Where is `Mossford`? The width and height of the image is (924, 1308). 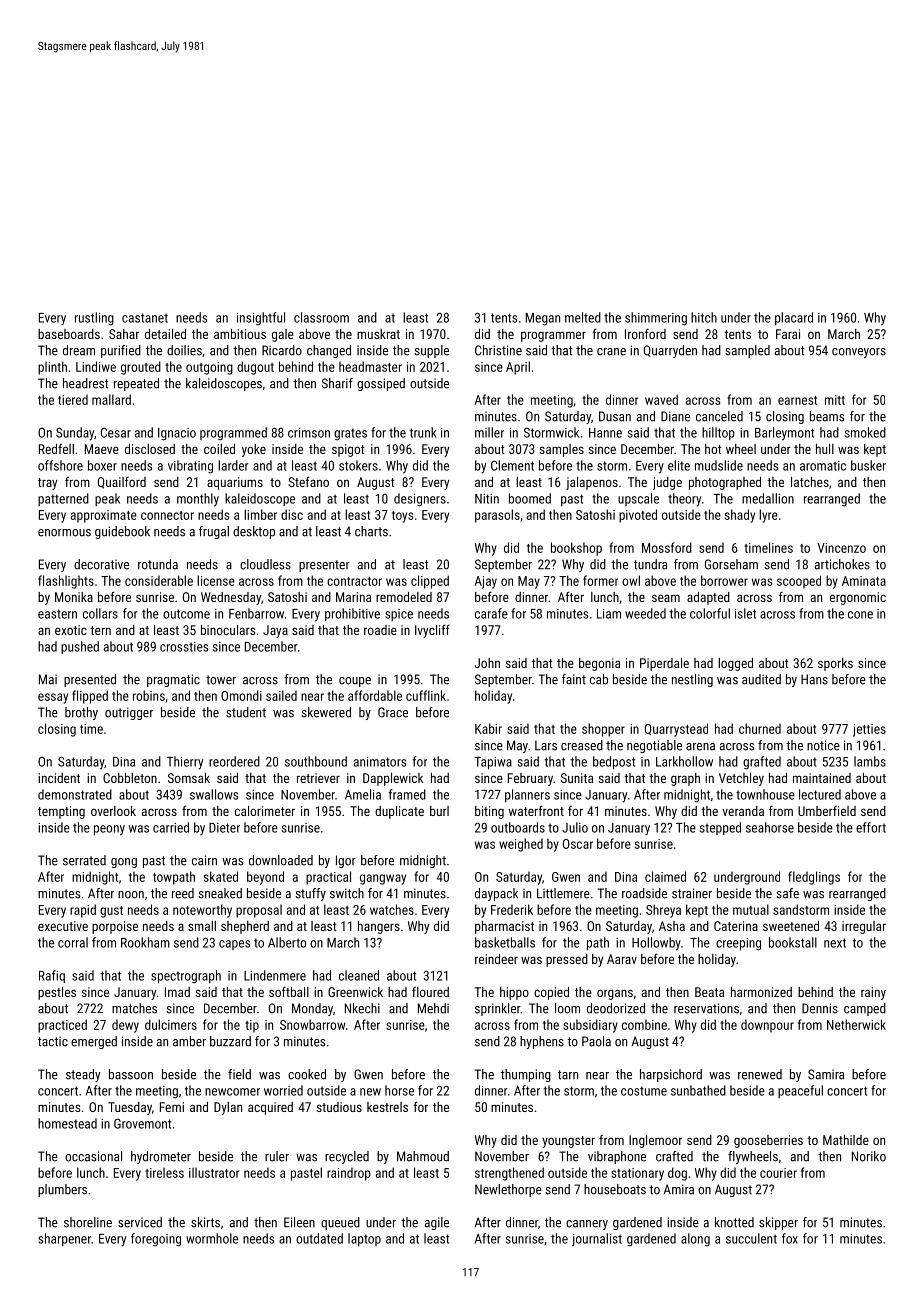
Mossford is located at coordinates (667, 547).
